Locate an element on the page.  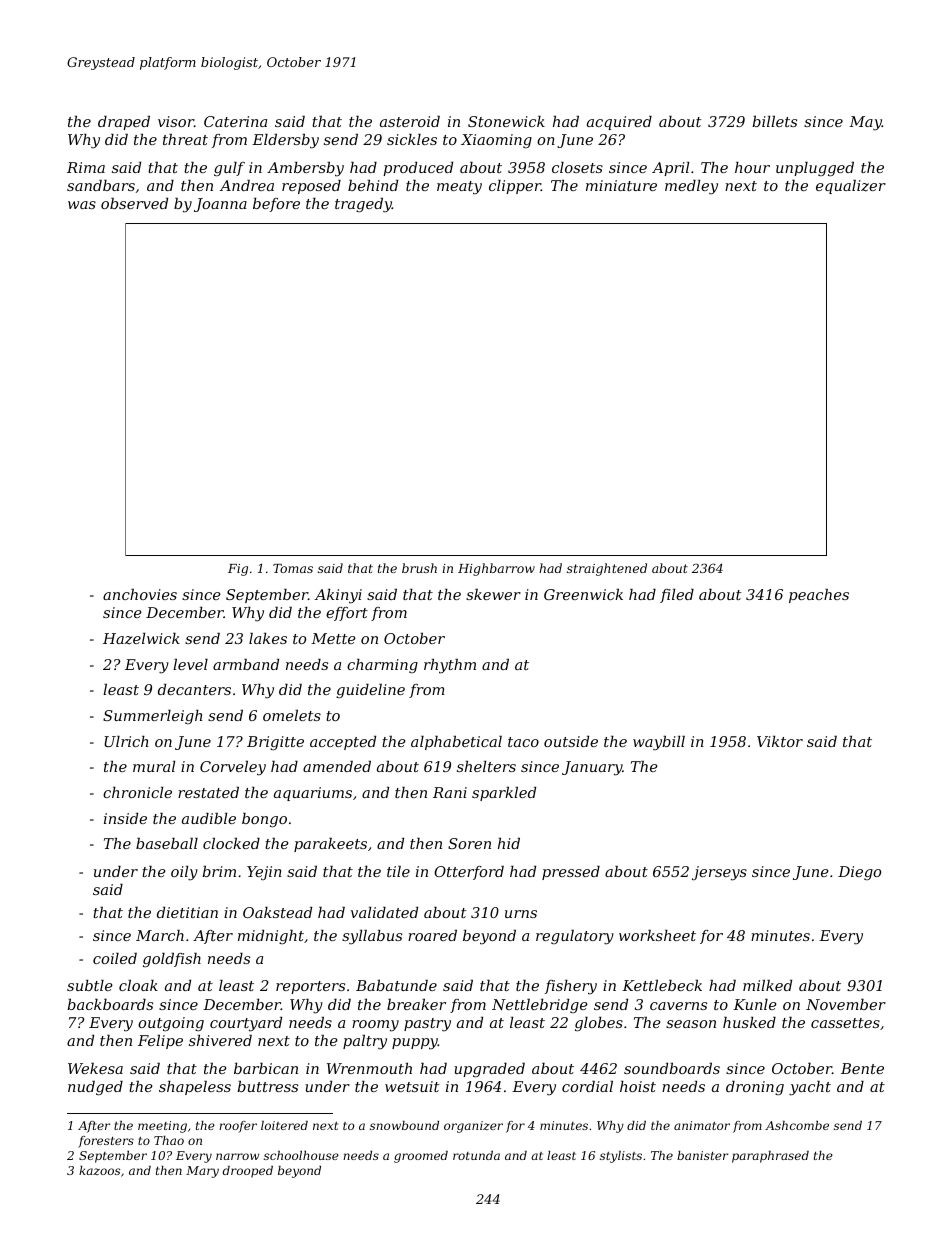
waybill is located at coordinates (659, 743).
